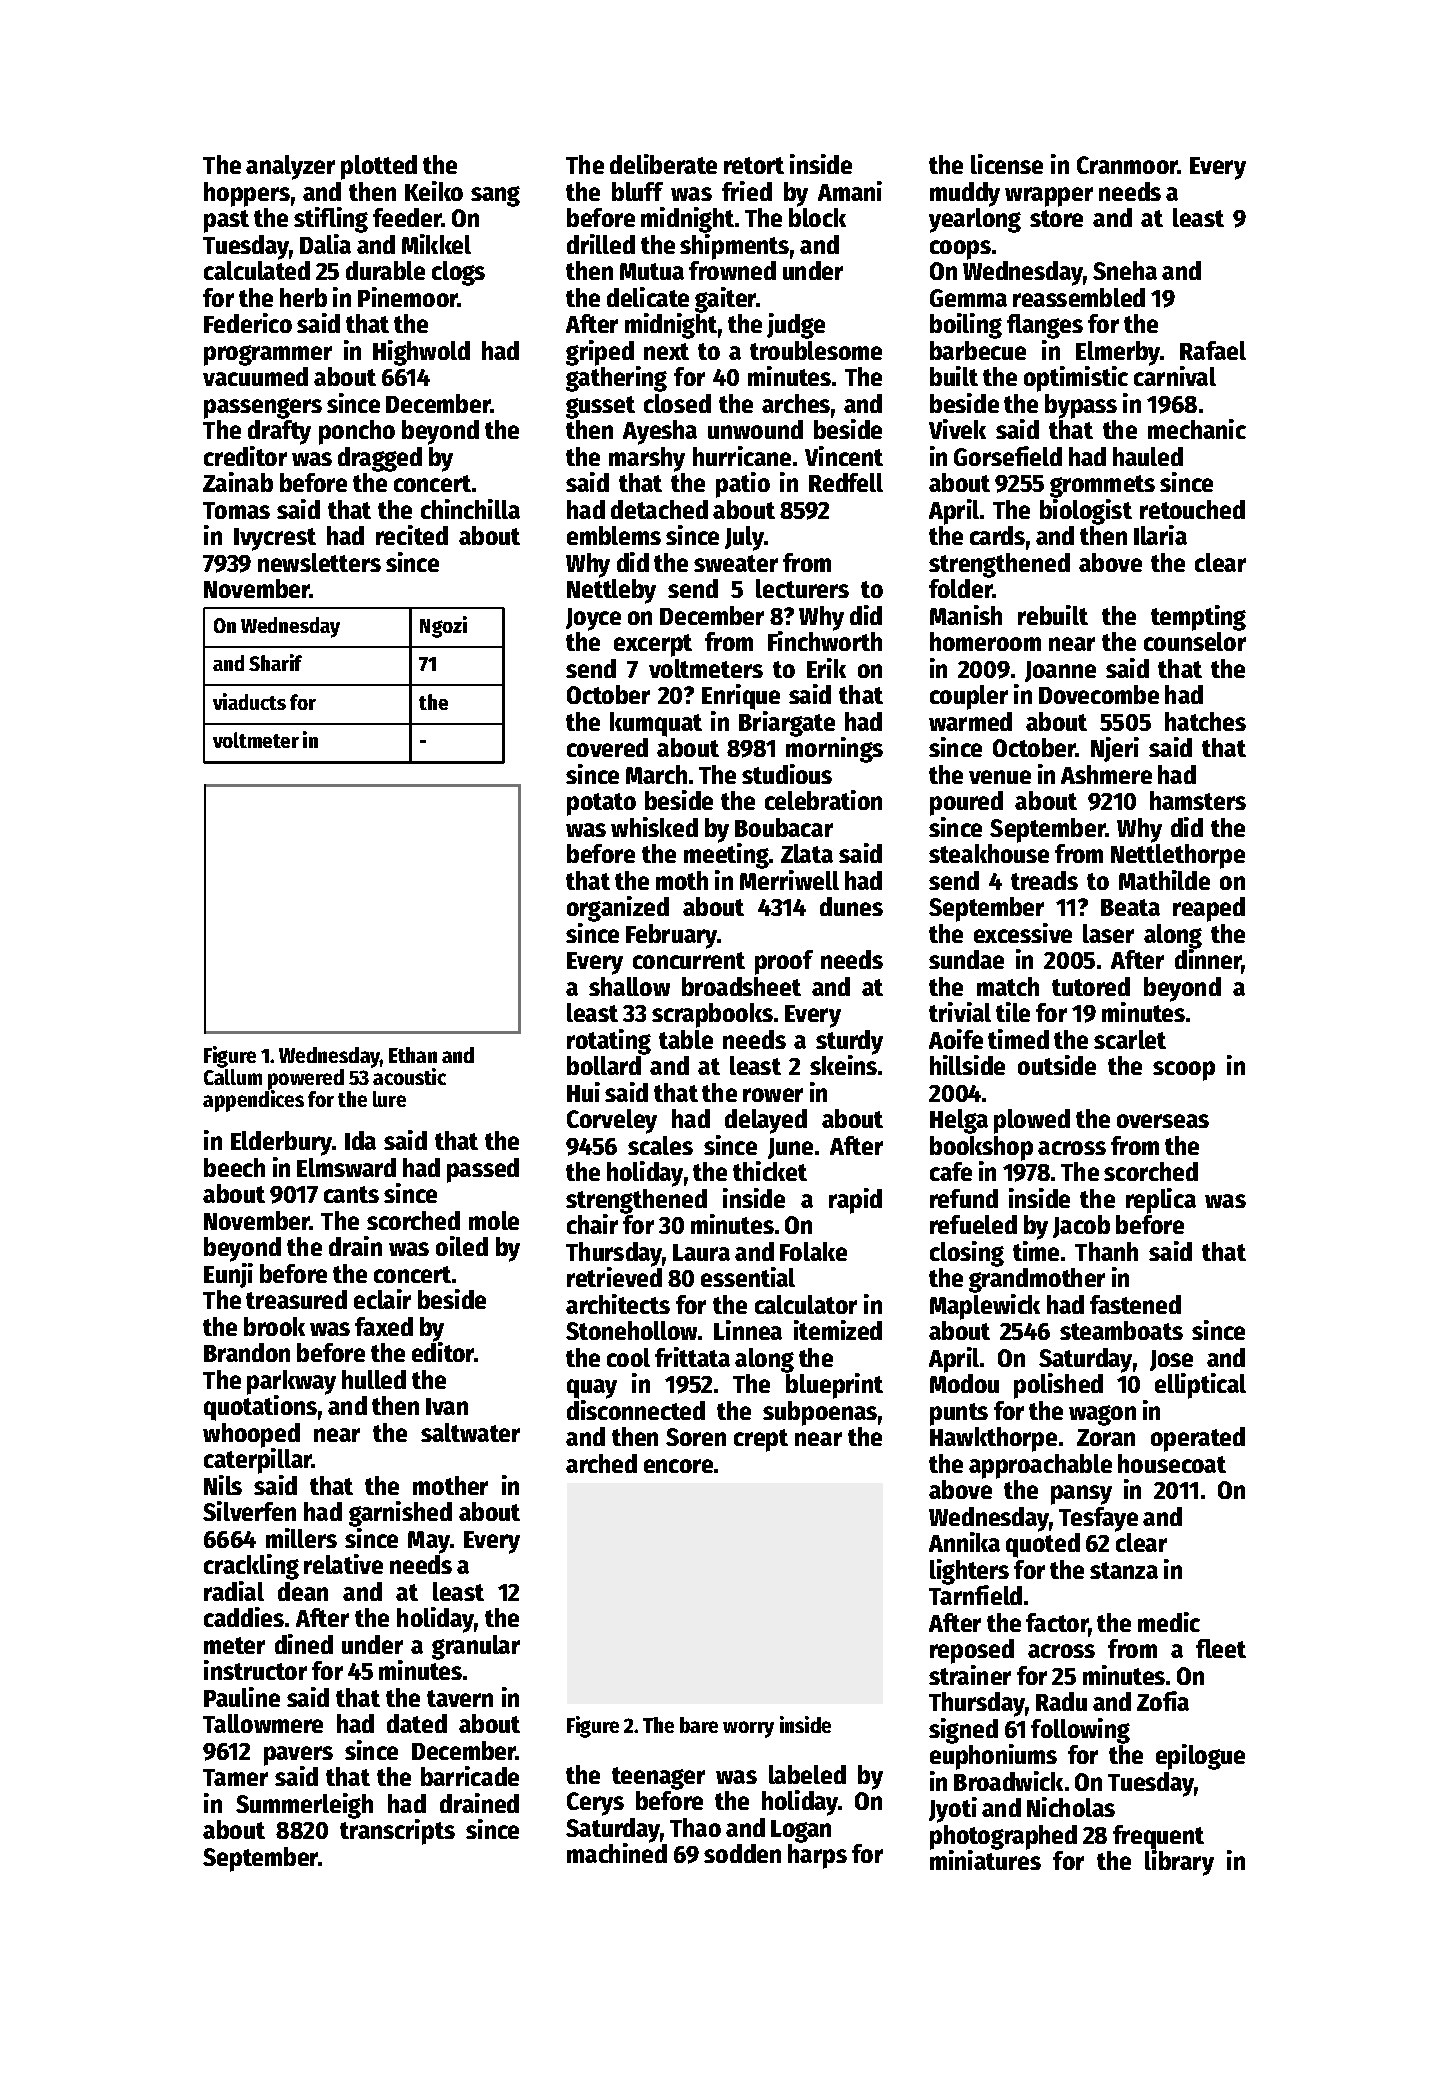  What do you see at coordinates (1163, 1701) in the image?
I see `Zofia` at bounding box center [1163, 1701].
